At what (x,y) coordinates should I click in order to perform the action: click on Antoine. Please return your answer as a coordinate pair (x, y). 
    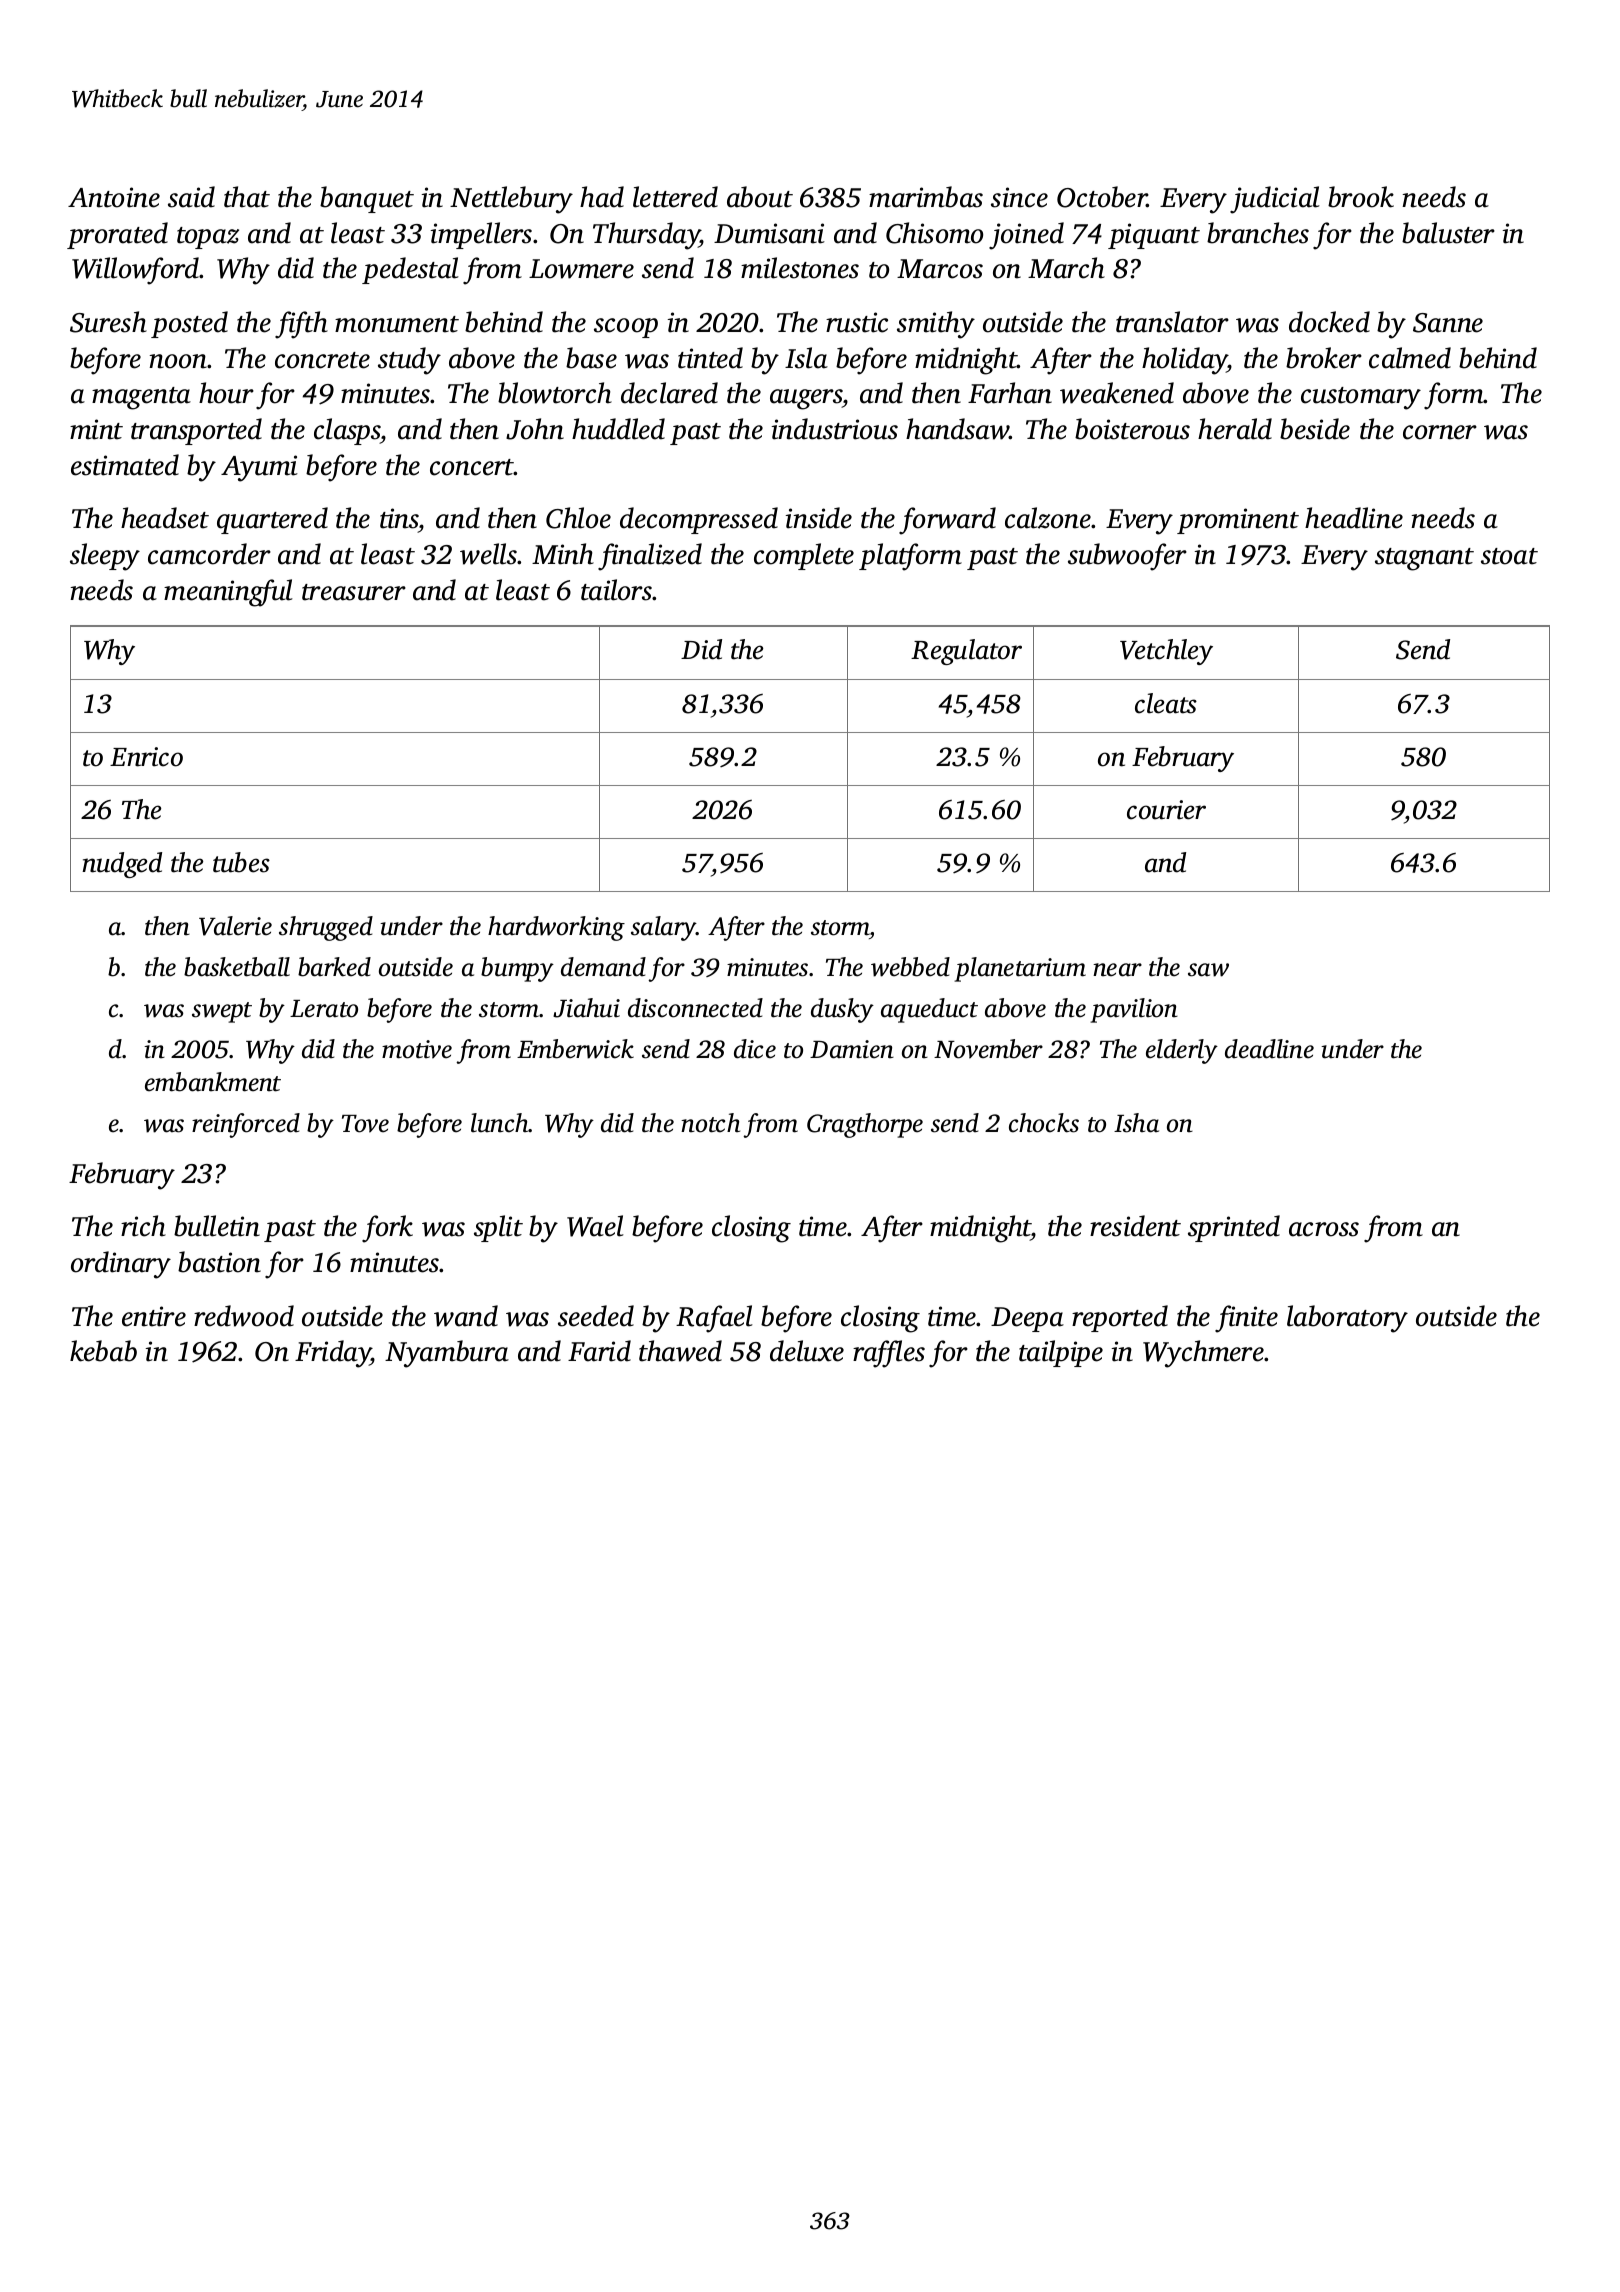
    Looking at the image, I should click on (114, 197).
